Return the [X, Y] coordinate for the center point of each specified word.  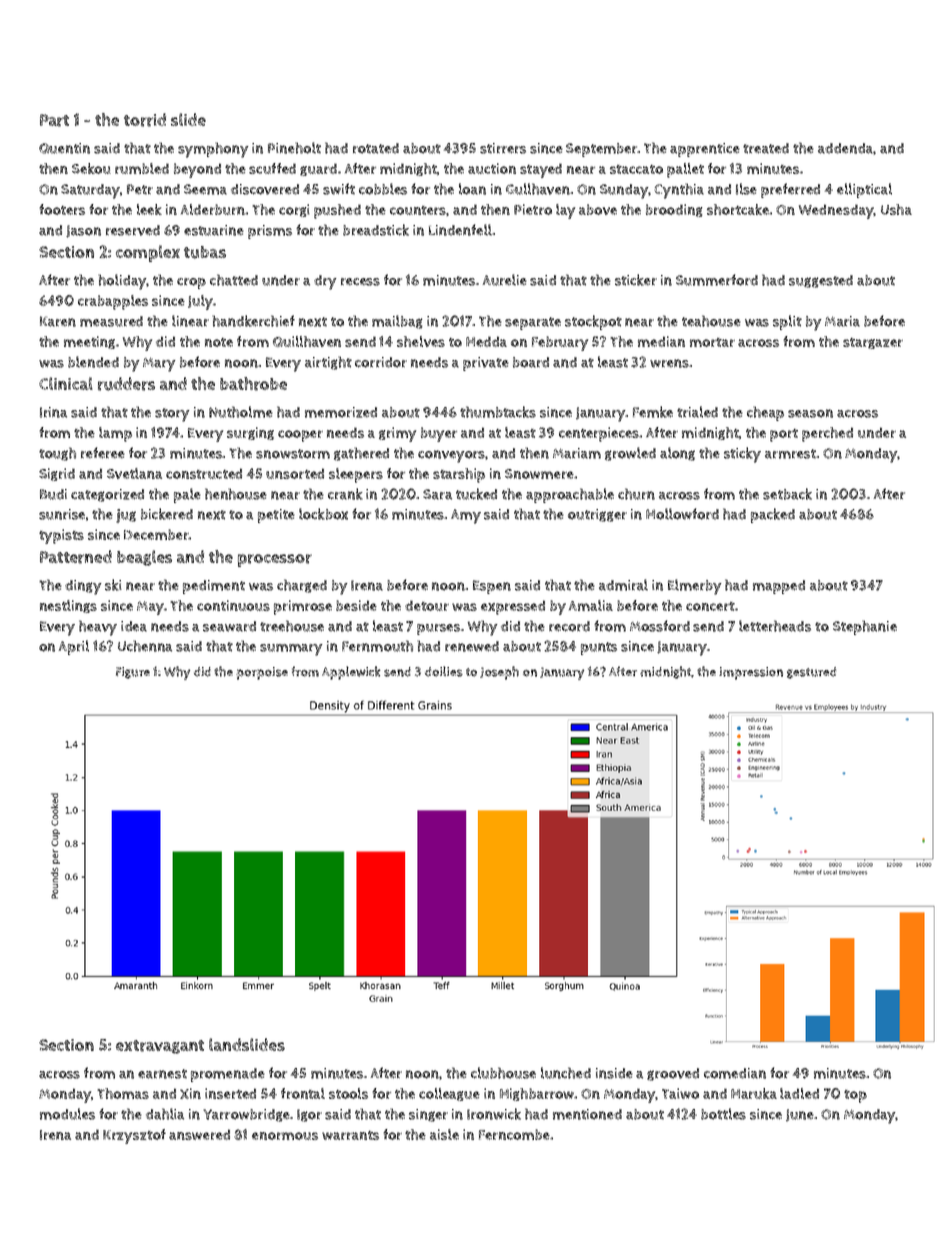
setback [787, 494]
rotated [376, 148]
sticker [636, 280]
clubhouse [503, 1073]
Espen [492, 587]
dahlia [165, 1114]
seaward [229, 626]
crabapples [113, 302]
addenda [846, 148]
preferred [790, 190]
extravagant [160, 1047]
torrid [145, 120]
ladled [799, 1093]
